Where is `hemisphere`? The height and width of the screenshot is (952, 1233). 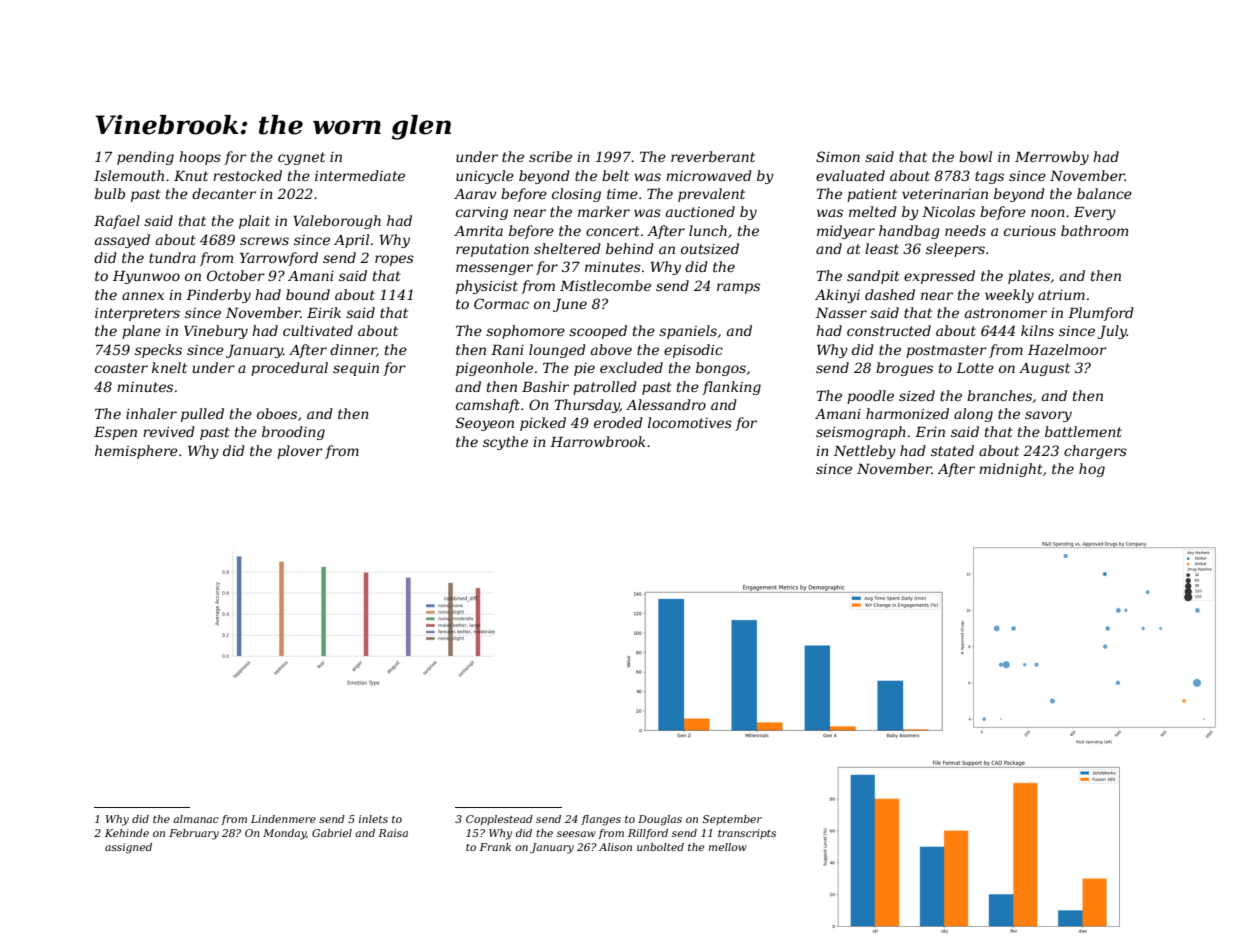 hemisphere is located at coordinates (136, 452).
